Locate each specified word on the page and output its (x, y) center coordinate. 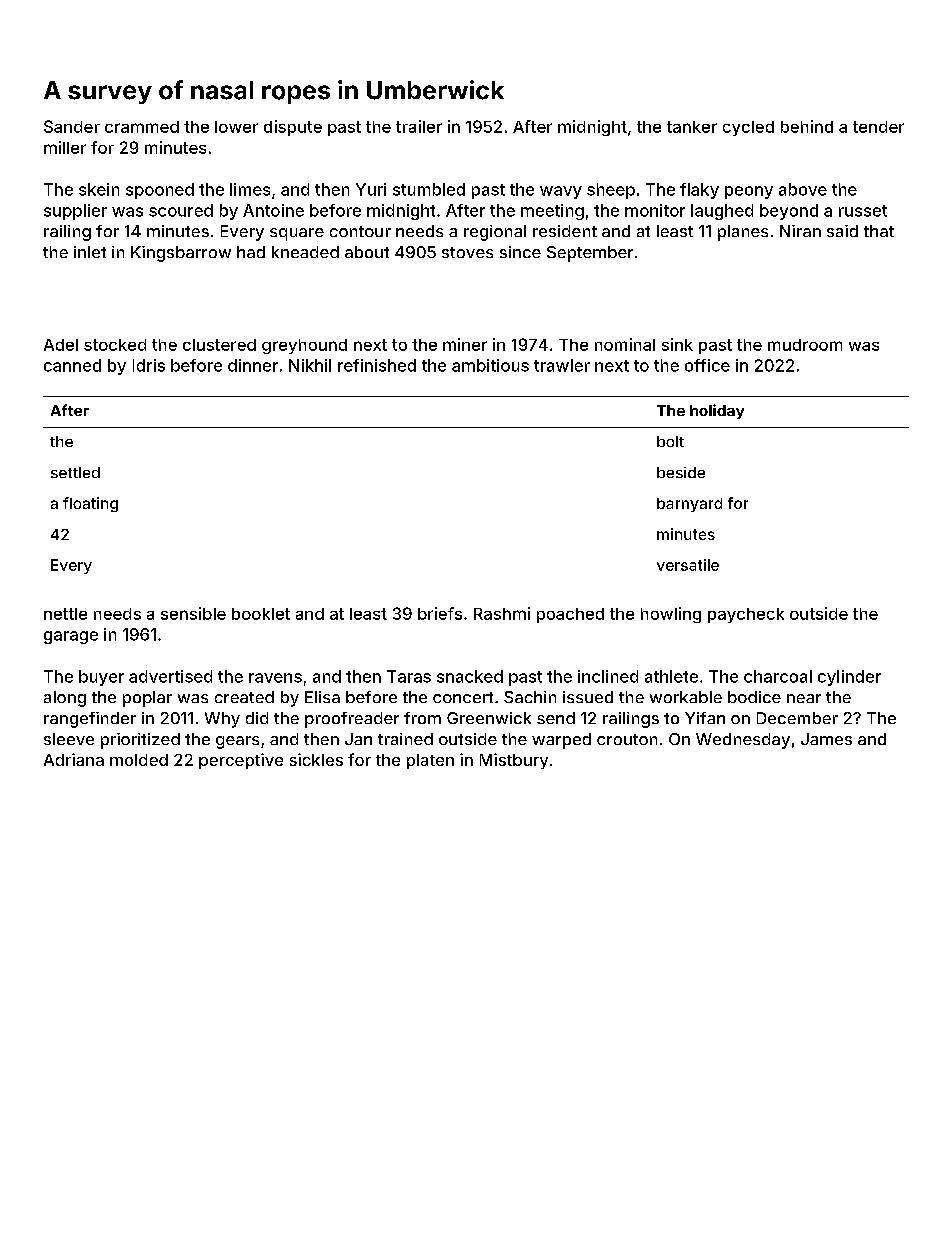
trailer (419, 126)
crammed (142, 127)
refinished (377, 365)
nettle (65, 614)
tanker (692, 127)
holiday (717, 411)
